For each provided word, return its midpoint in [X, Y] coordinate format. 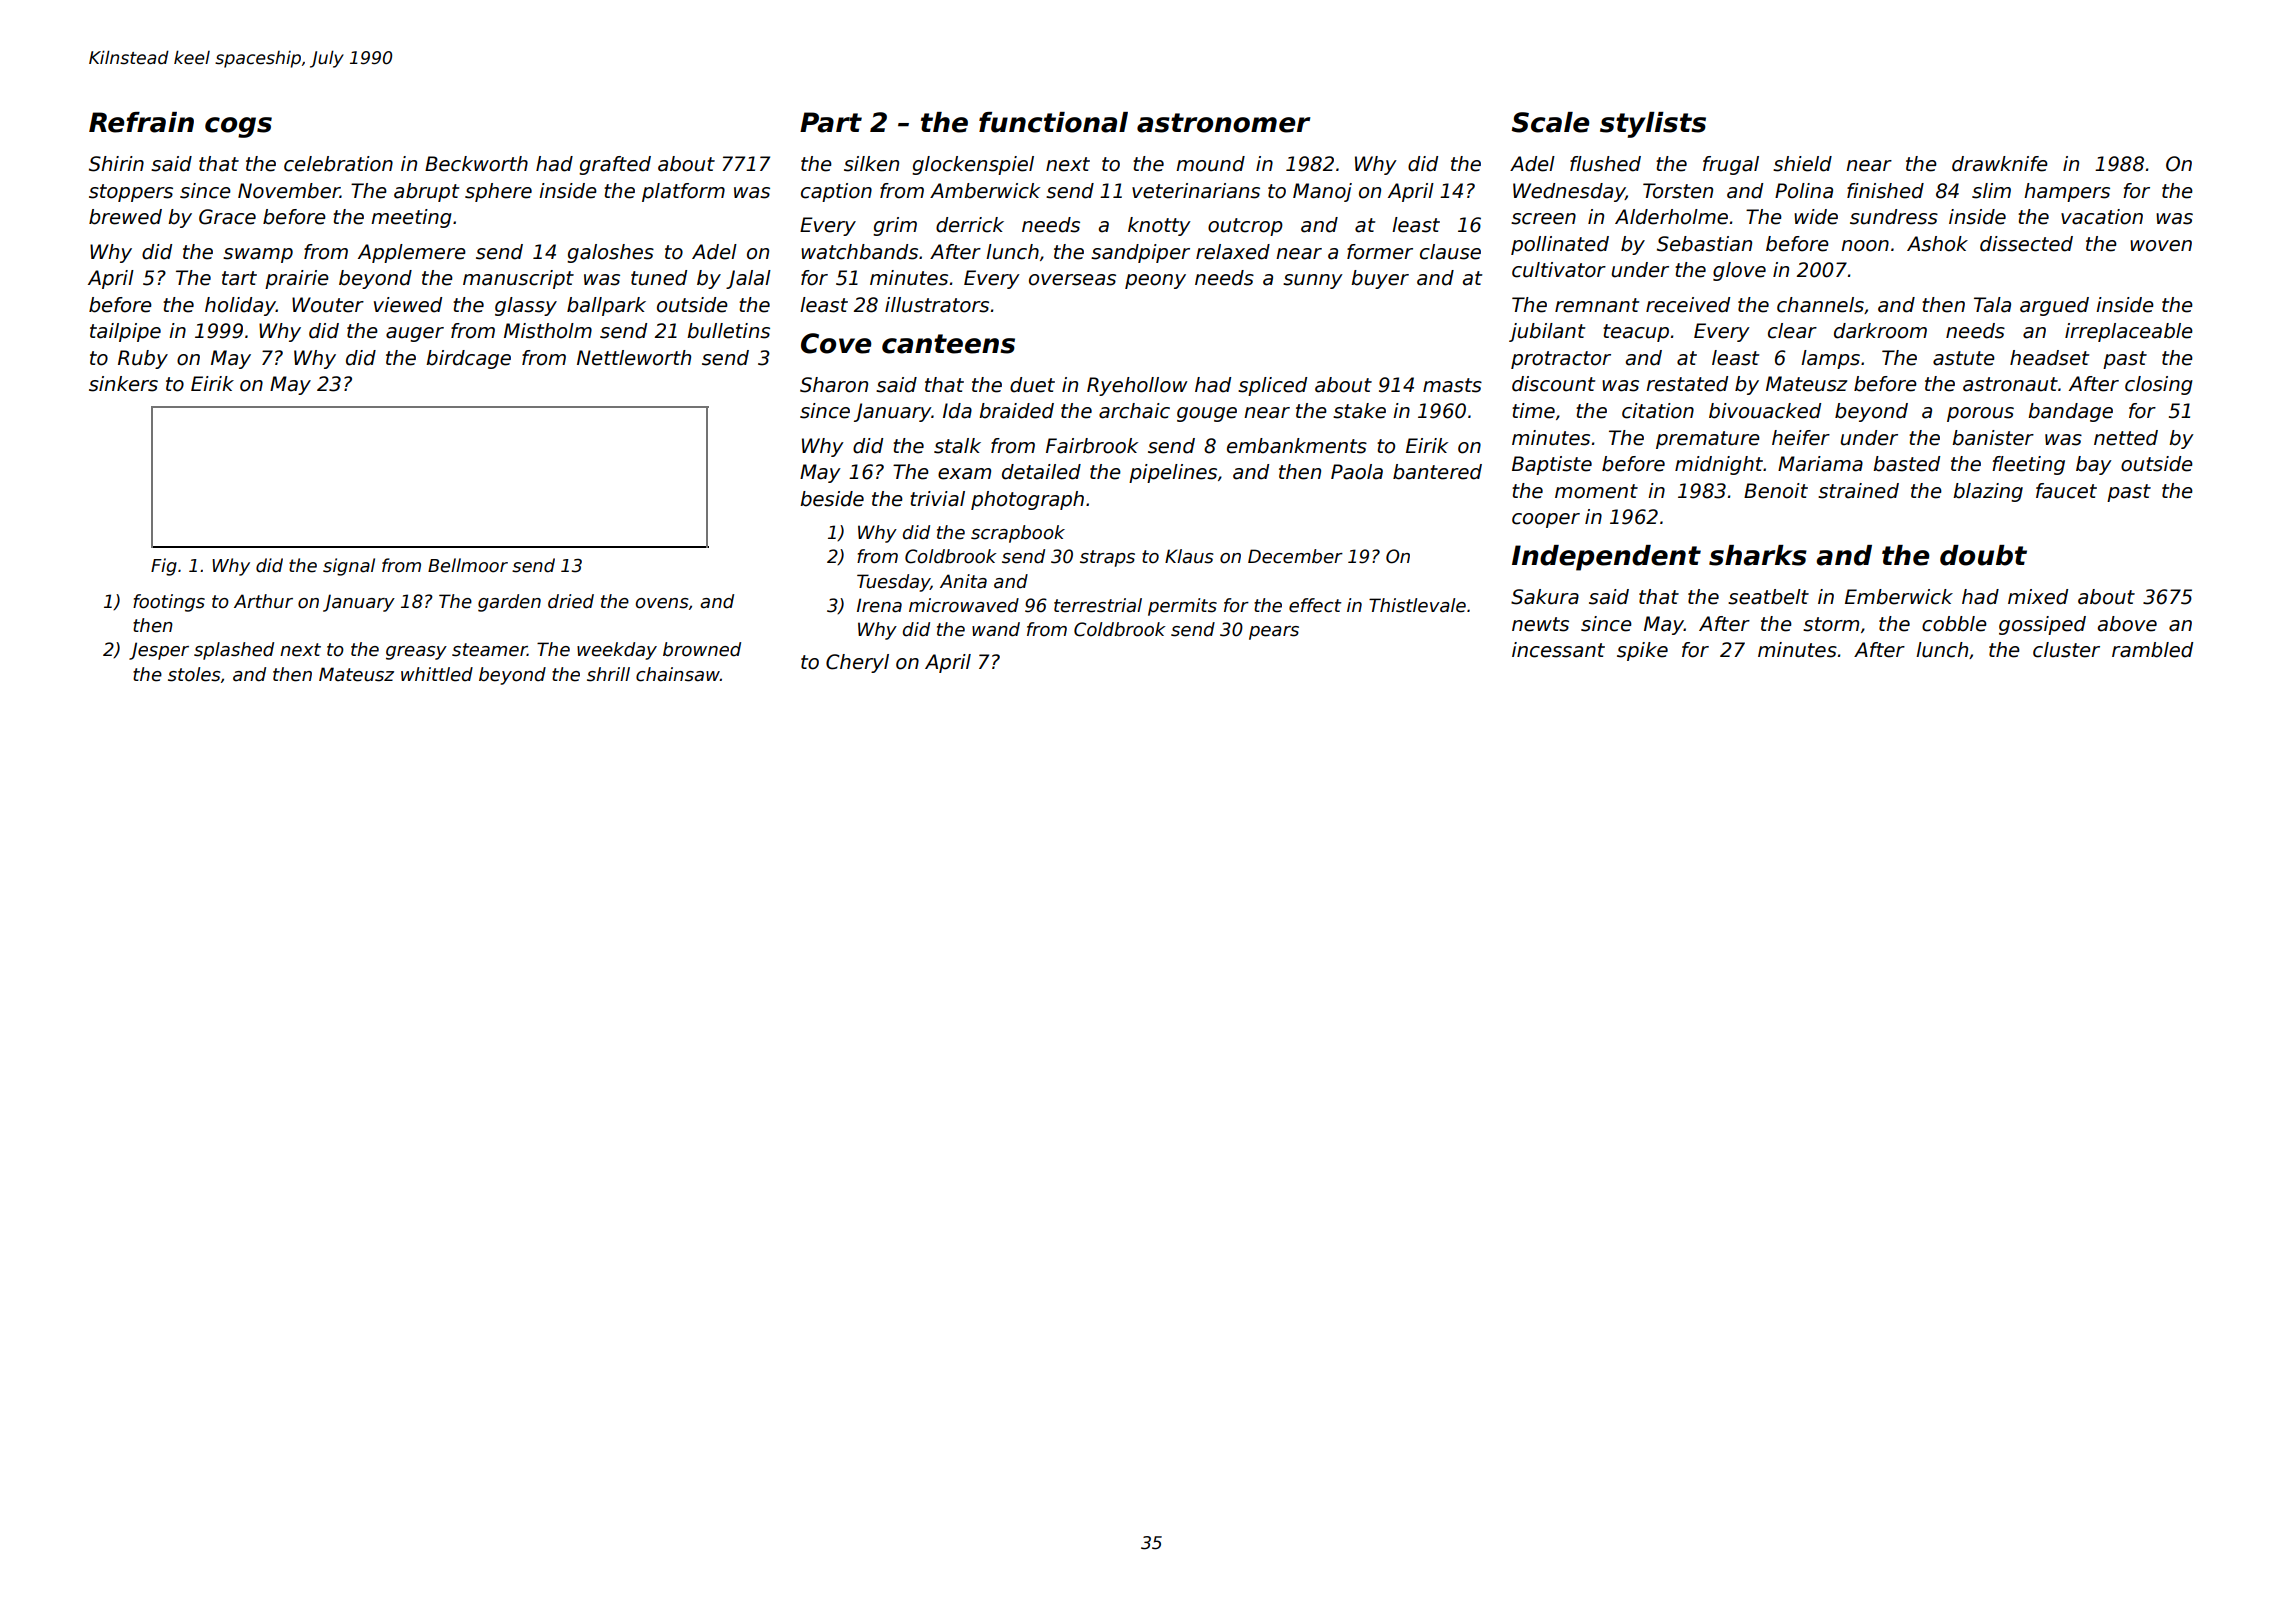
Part [831, 122]
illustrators [937, 305]
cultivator [1559, 270]
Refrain [141, 122]
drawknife [2000, 164]
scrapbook [1018, 534]
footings [169, 603]
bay [2094, 465]
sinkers [123, 384]
